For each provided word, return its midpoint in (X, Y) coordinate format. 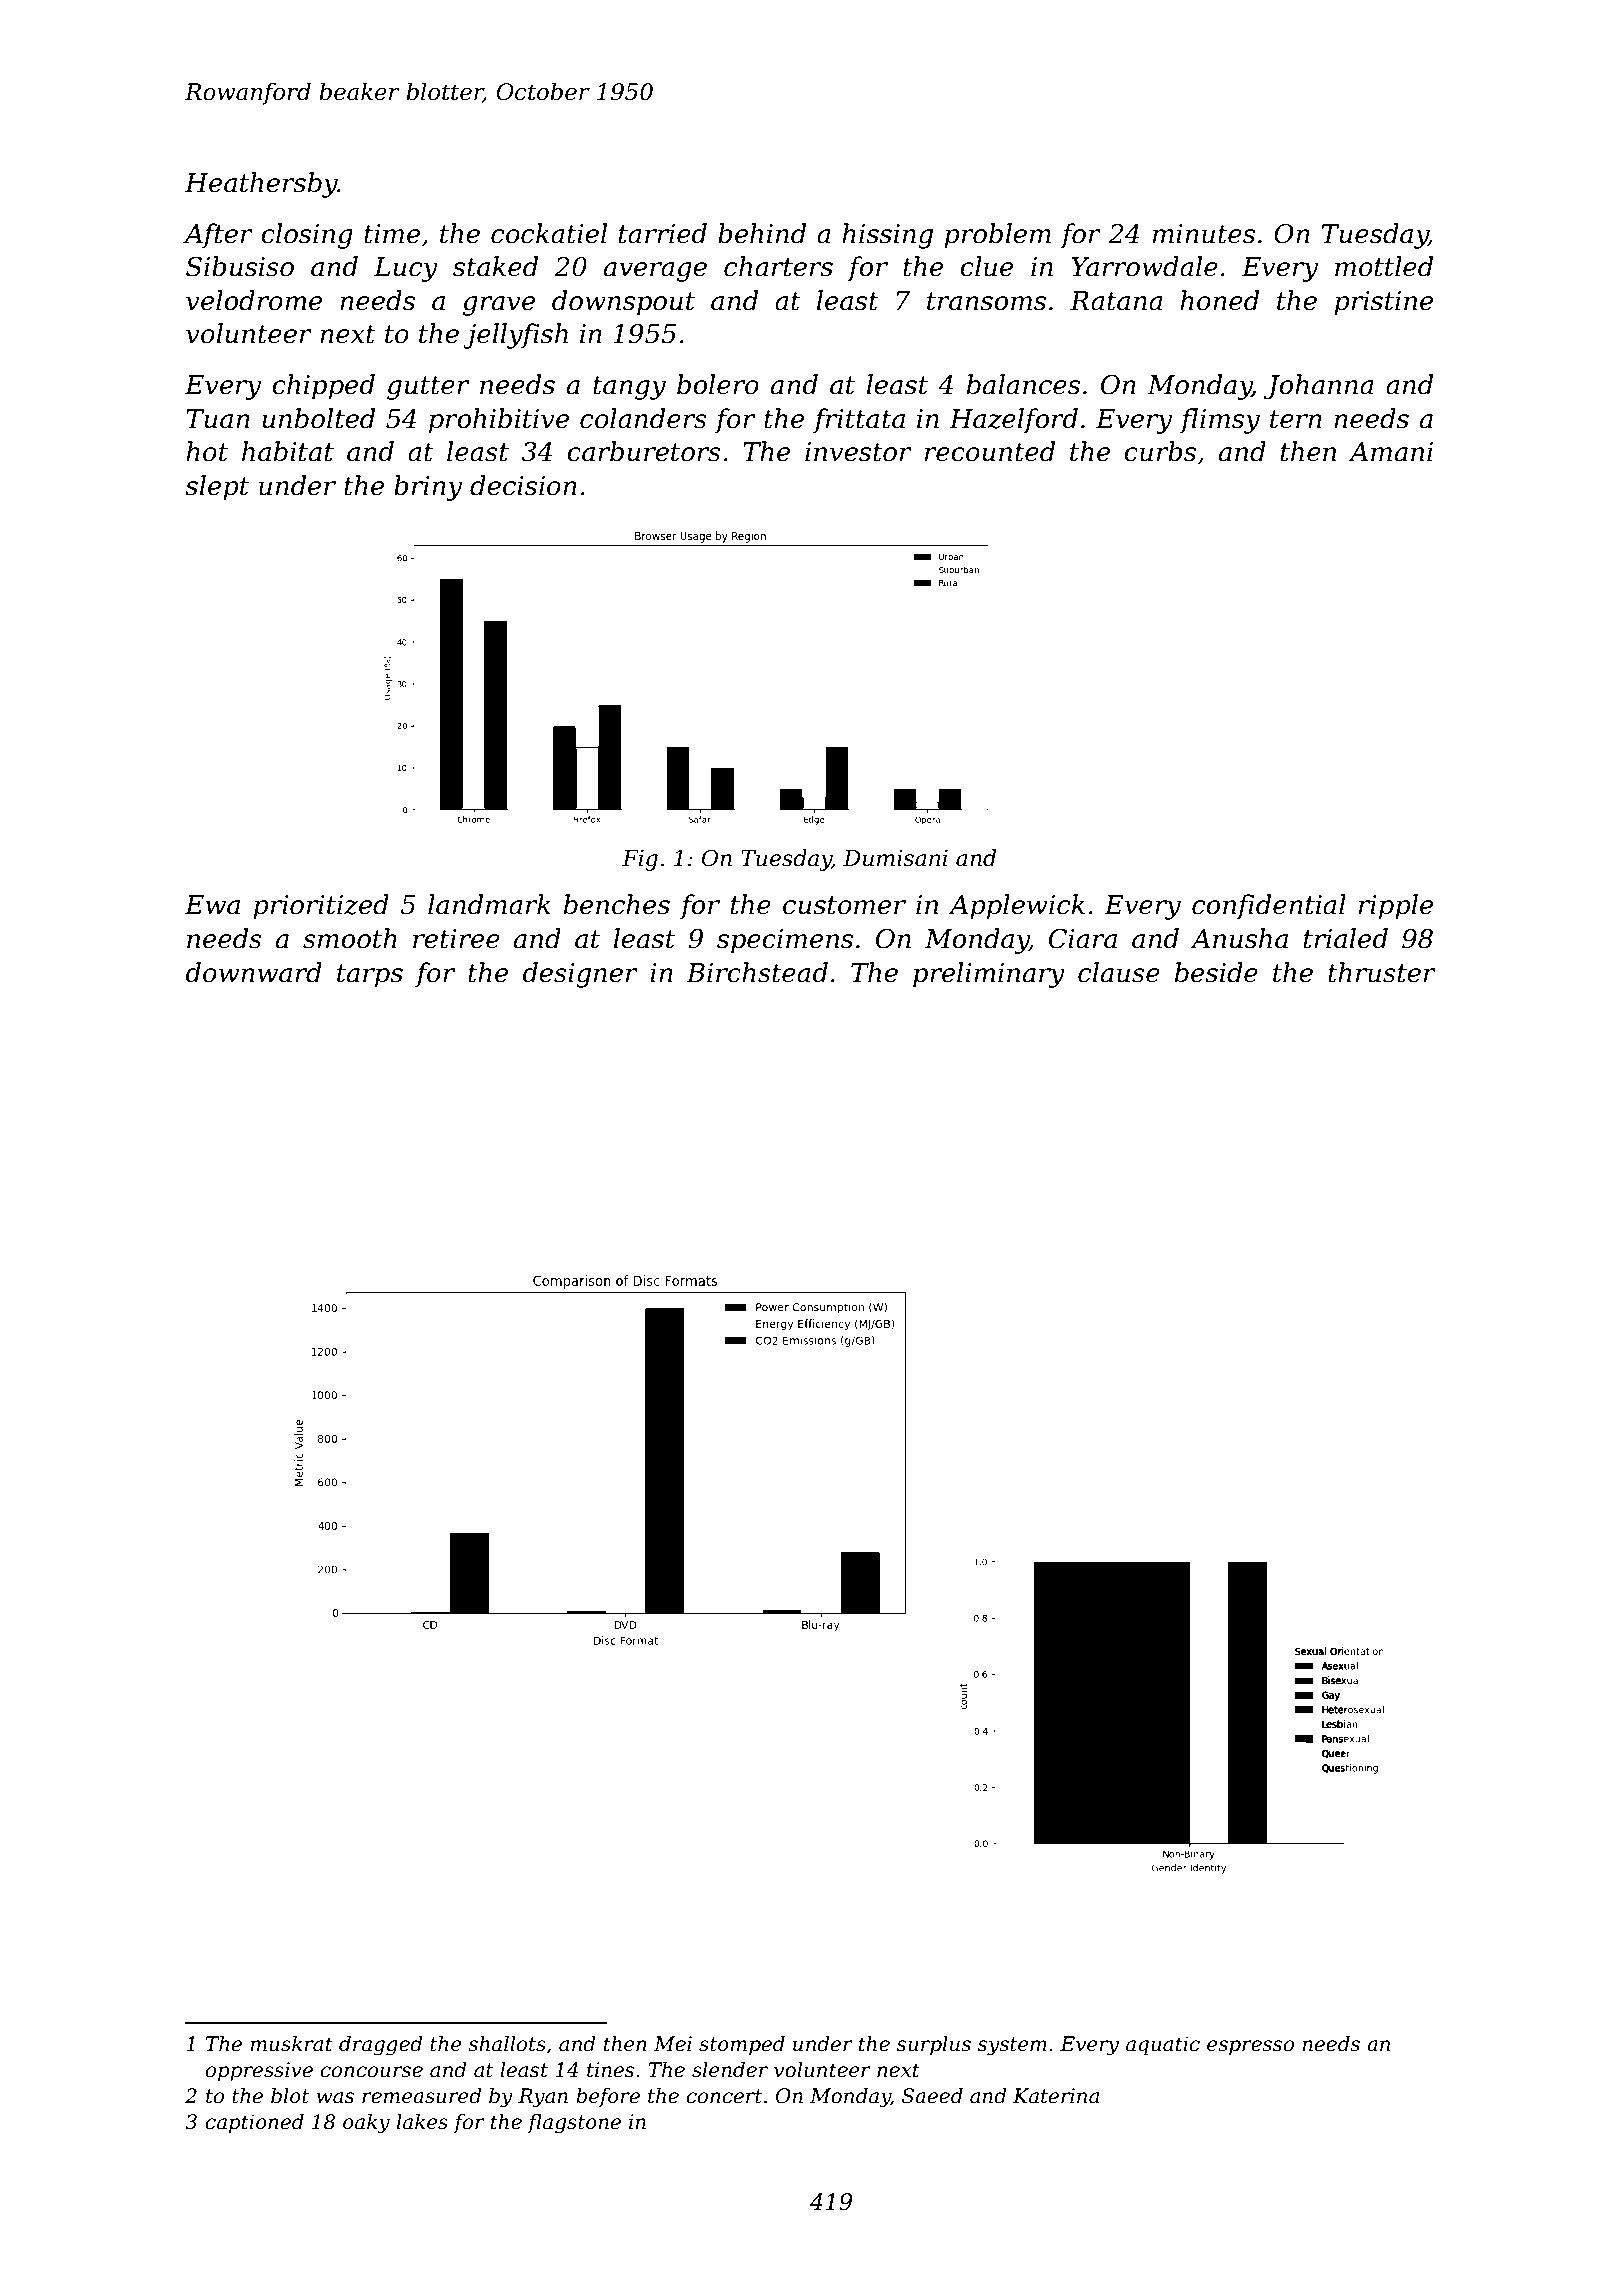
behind (762, 233)
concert (724, 2096)
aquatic (1163, 2045)
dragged (381, 2046)
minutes (1204, 234)
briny (428, 488)
